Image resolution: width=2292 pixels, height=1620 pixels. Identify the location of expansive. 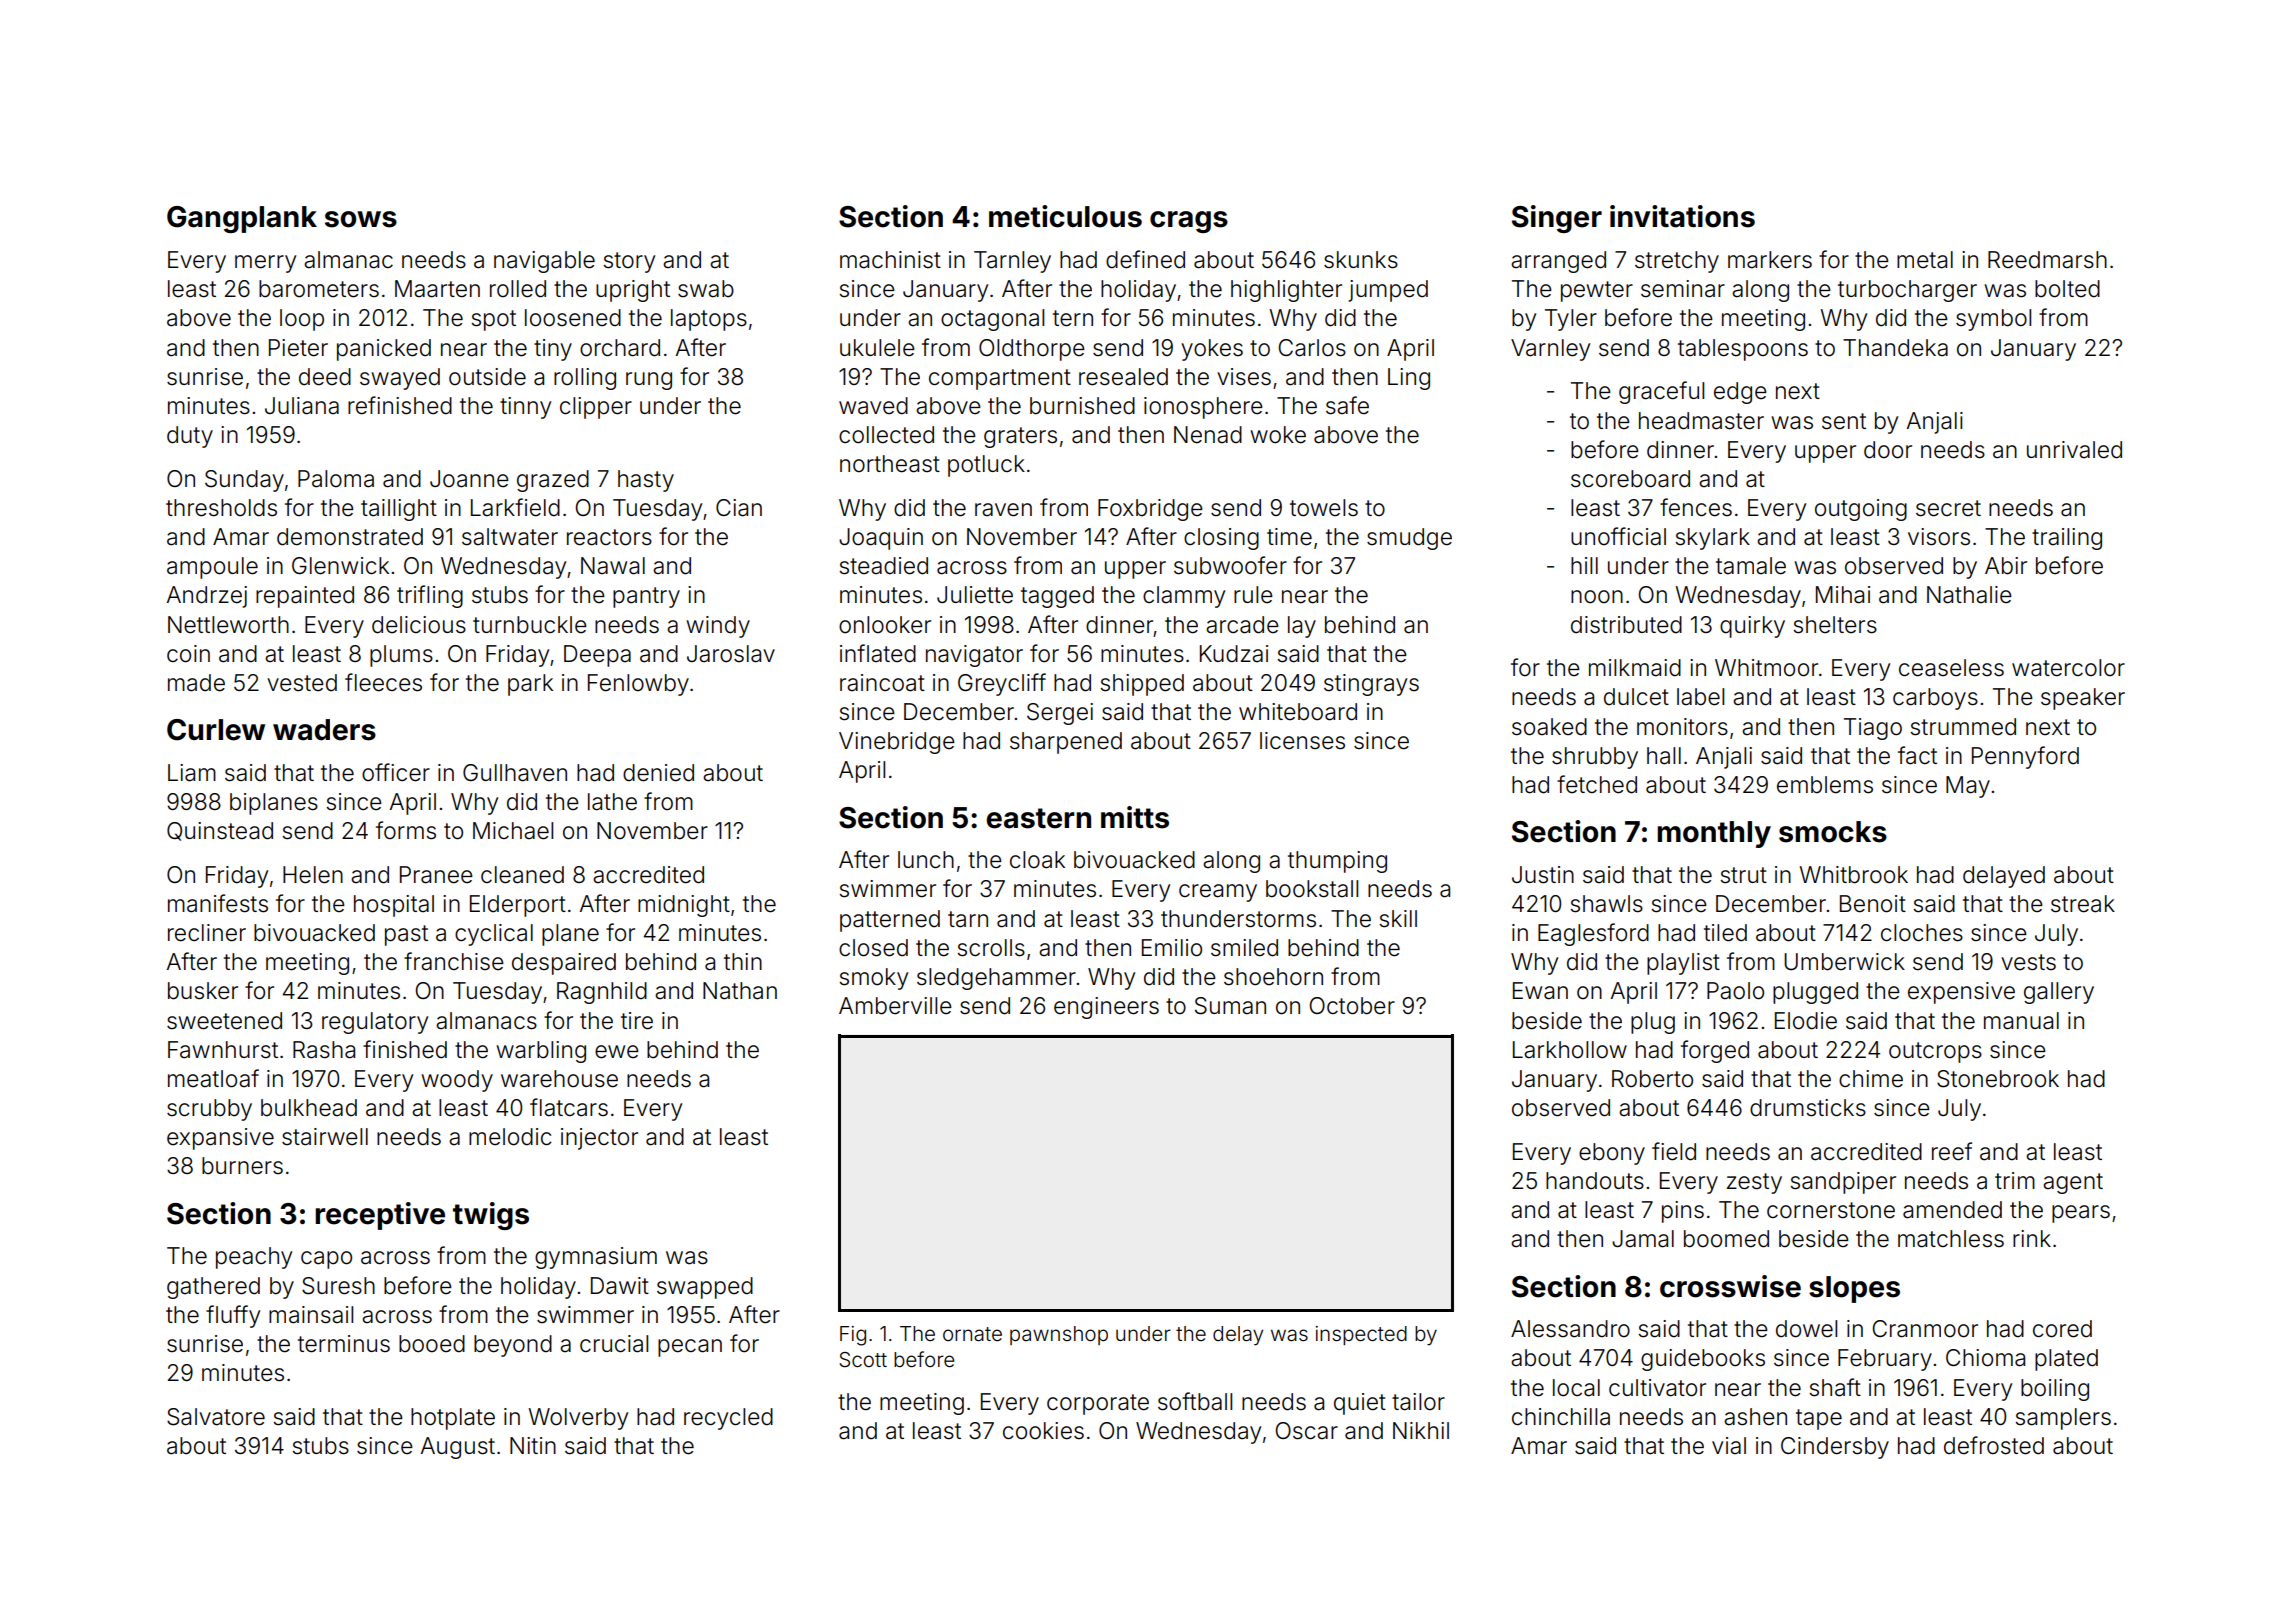
(220, 1139).
